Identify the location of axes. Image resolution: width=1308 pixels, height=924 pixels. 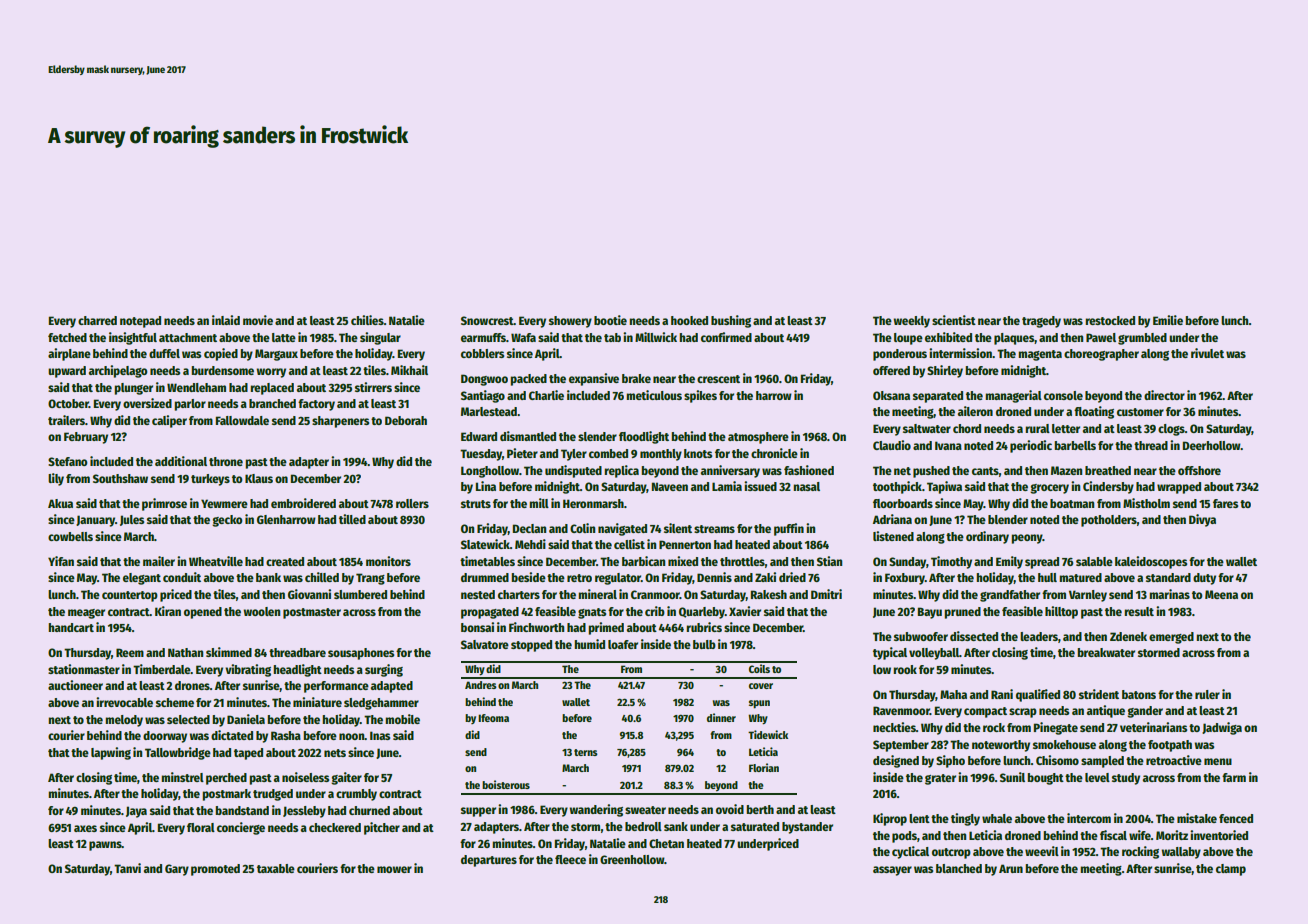
(85, 828).
